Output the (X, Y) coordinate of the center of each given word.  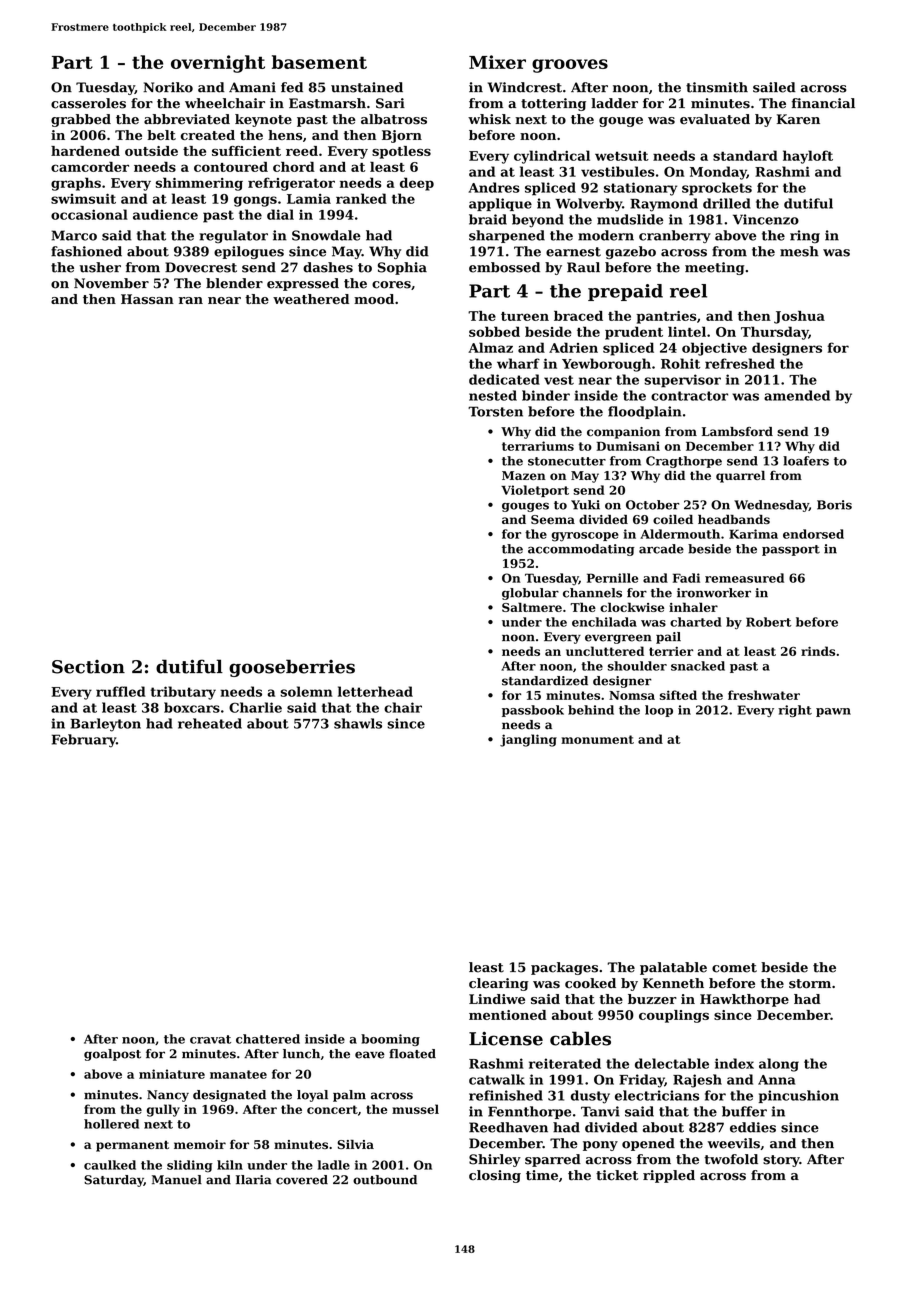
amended (797, 395)
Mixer (497, 62)
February (84, 741)
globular (530, 594)
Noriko (168, 87)
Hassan (147, 299)
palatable (673, 968)
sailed (774, 87)
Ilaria (253, 1180)
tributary (183, 693)
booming (390, 1040)
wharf (518, 363)
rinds (818, 651)
